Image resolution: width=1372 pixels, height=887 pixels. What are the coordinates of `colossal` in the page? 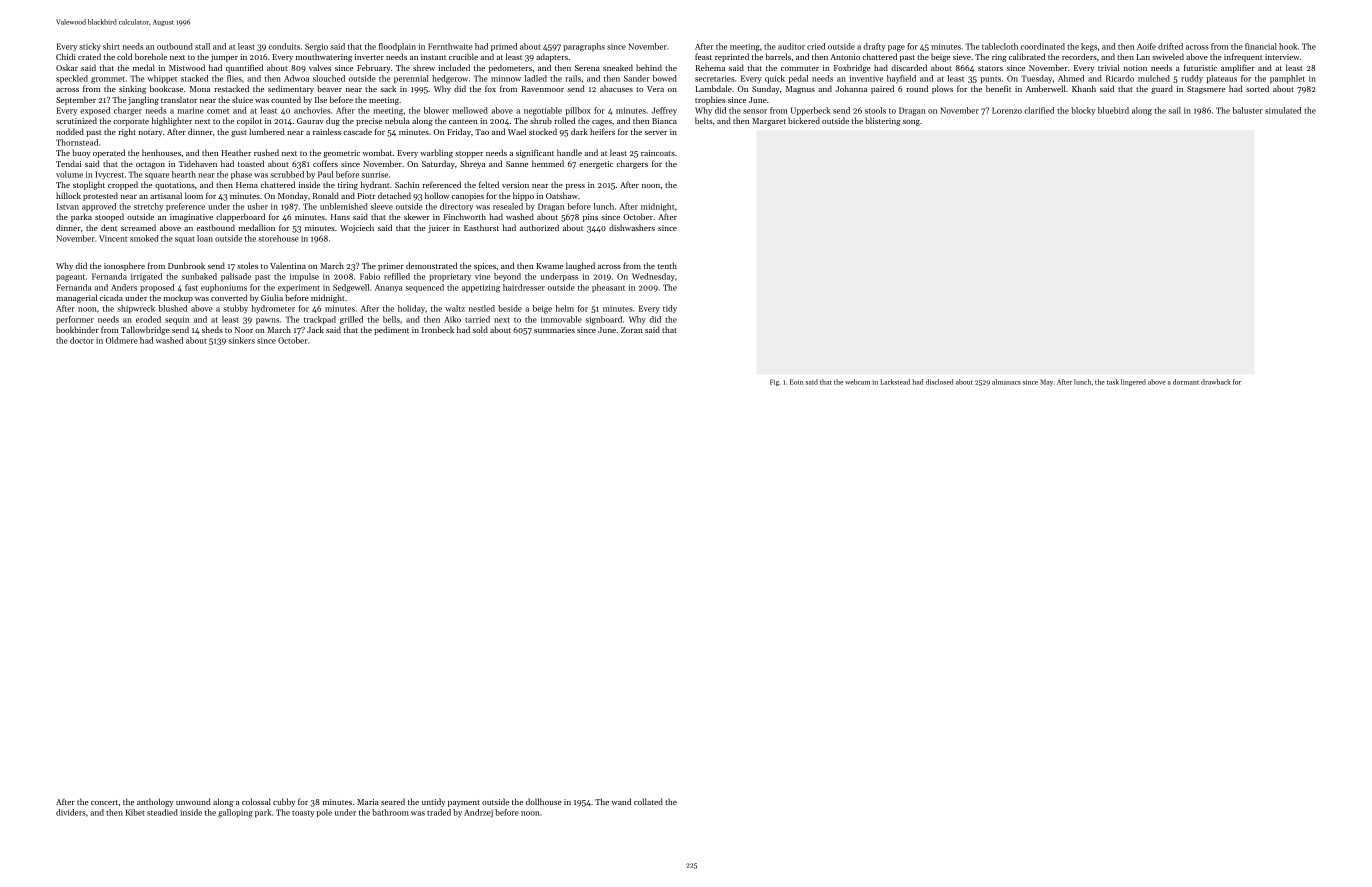 It's located at (256, 801).
